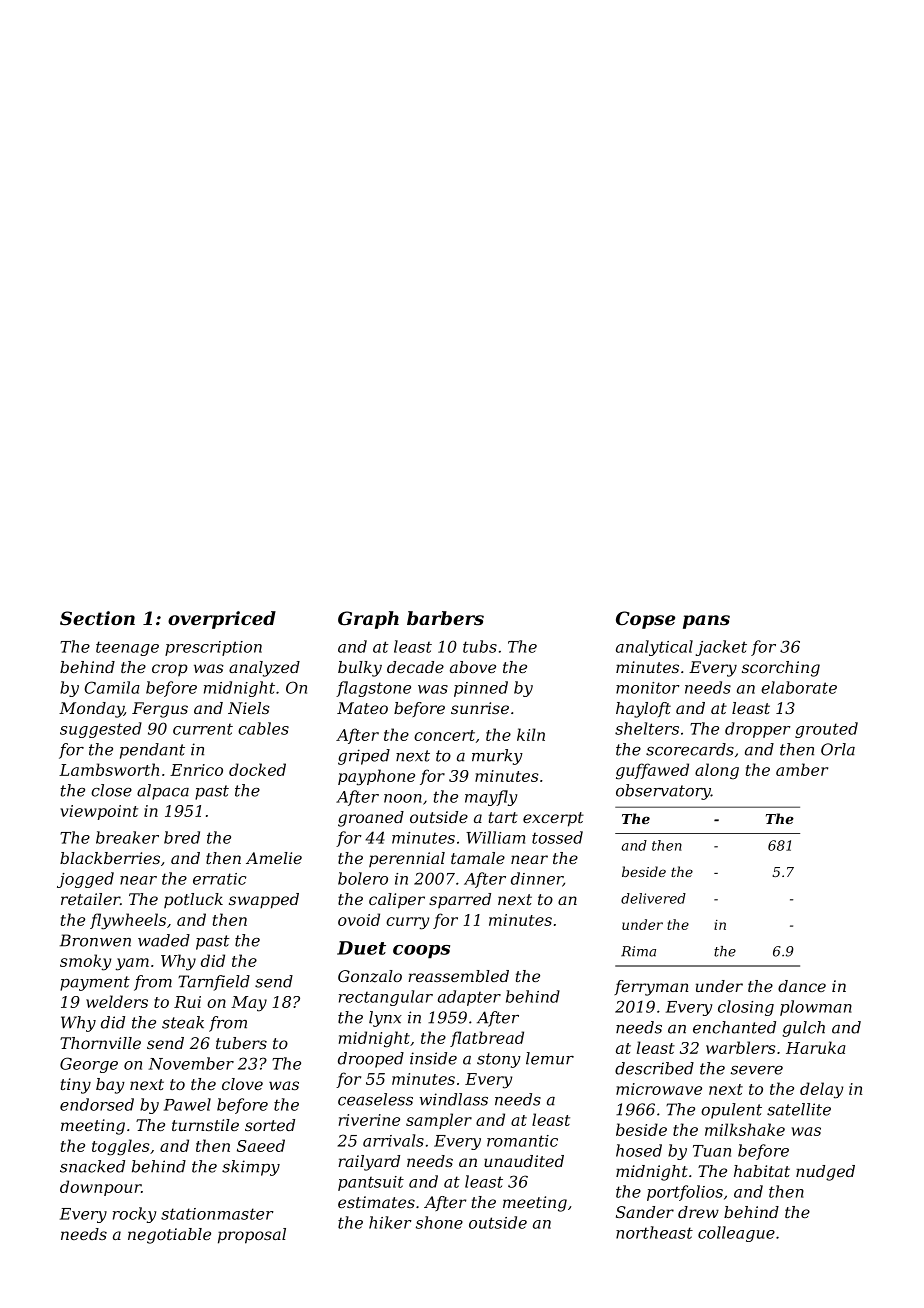  What do you see at coordinates (663, 792) in the screenshot?
I see `observatory` at bounding box center [663, 792].
